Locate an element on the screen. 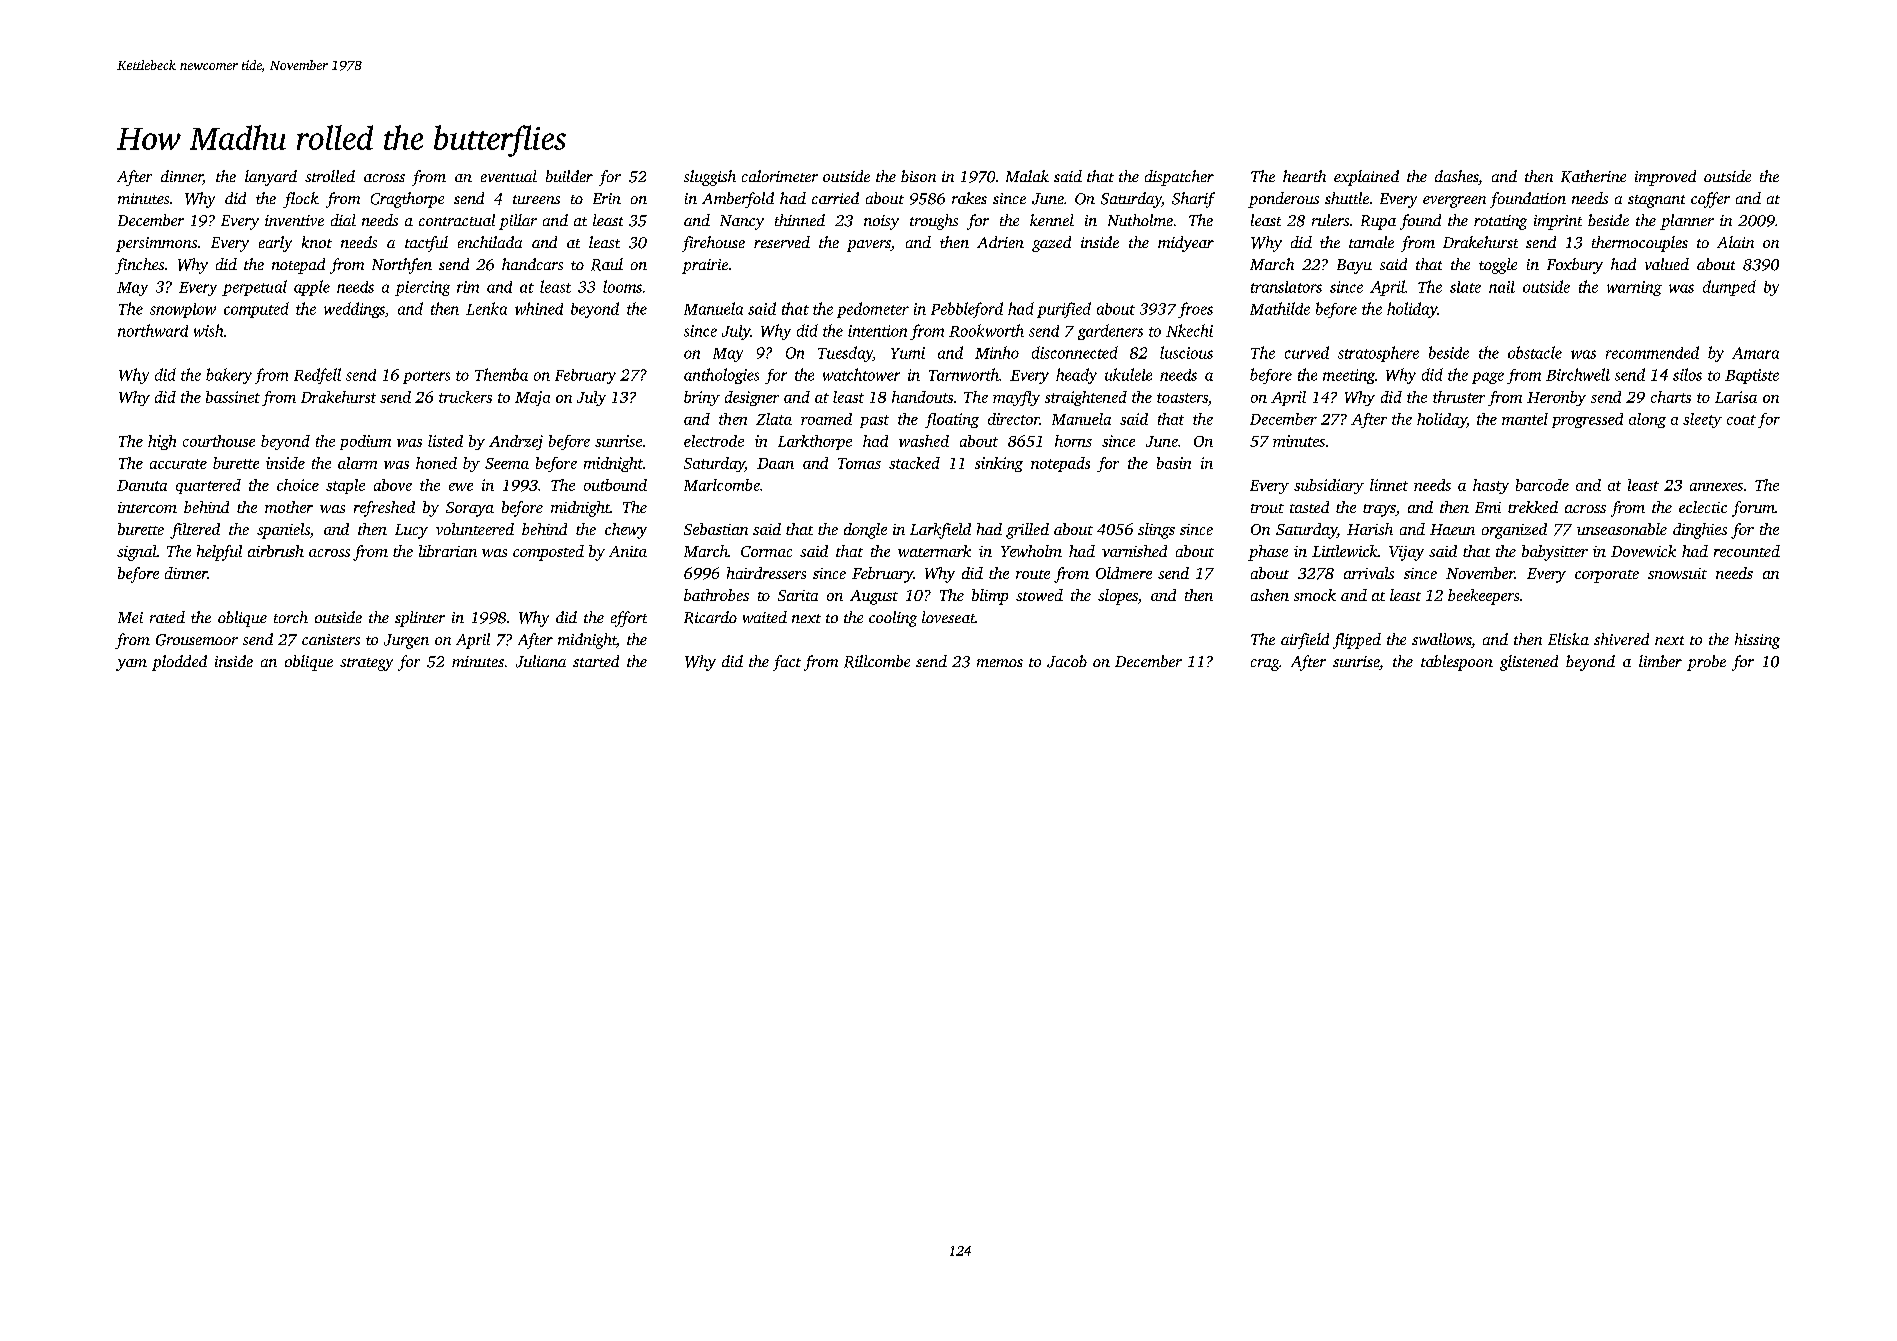 The image size is (1897, 1341). Sharif is located at coordinates (1193, 200).
